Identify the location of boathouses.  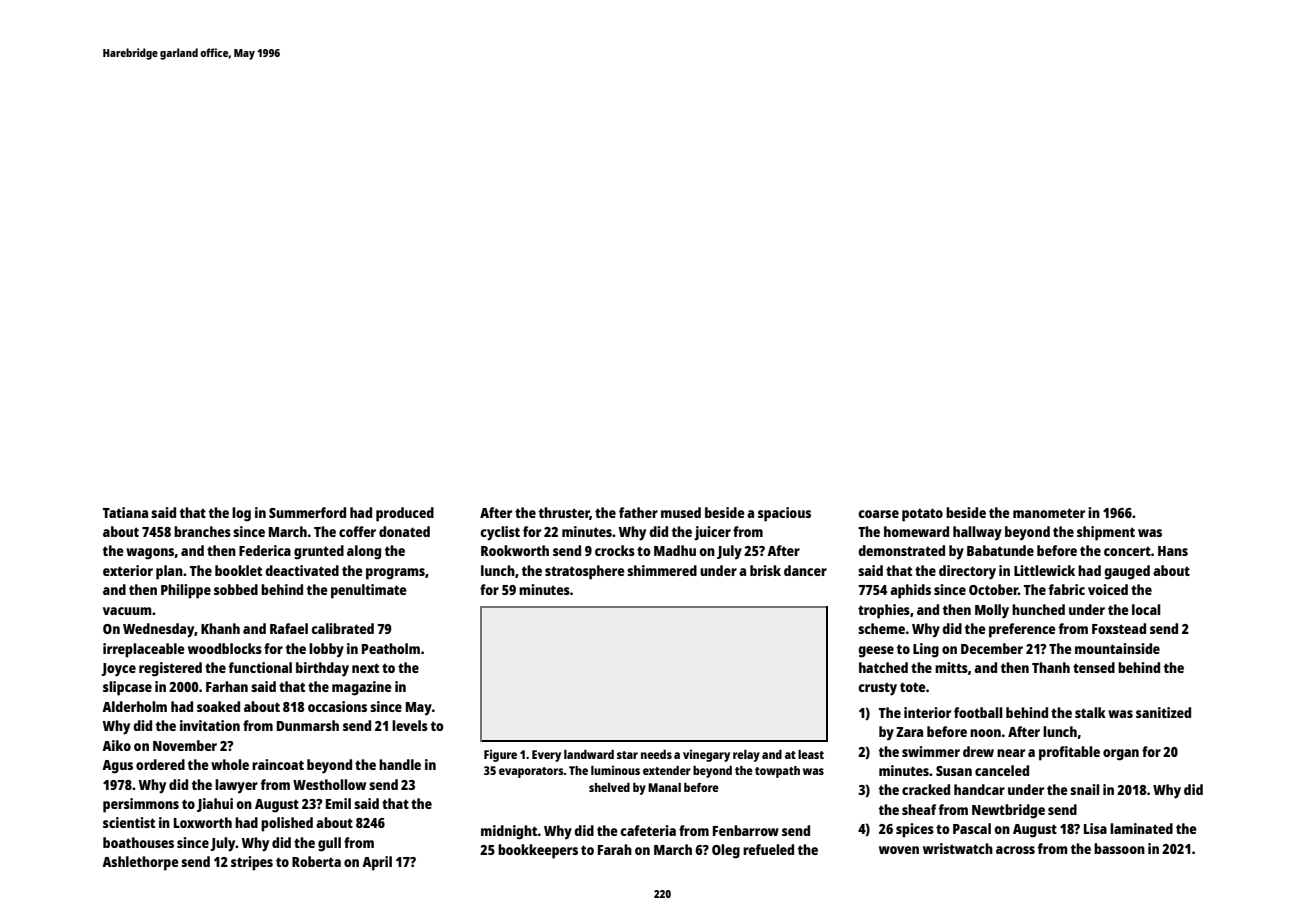
(138, 842).
